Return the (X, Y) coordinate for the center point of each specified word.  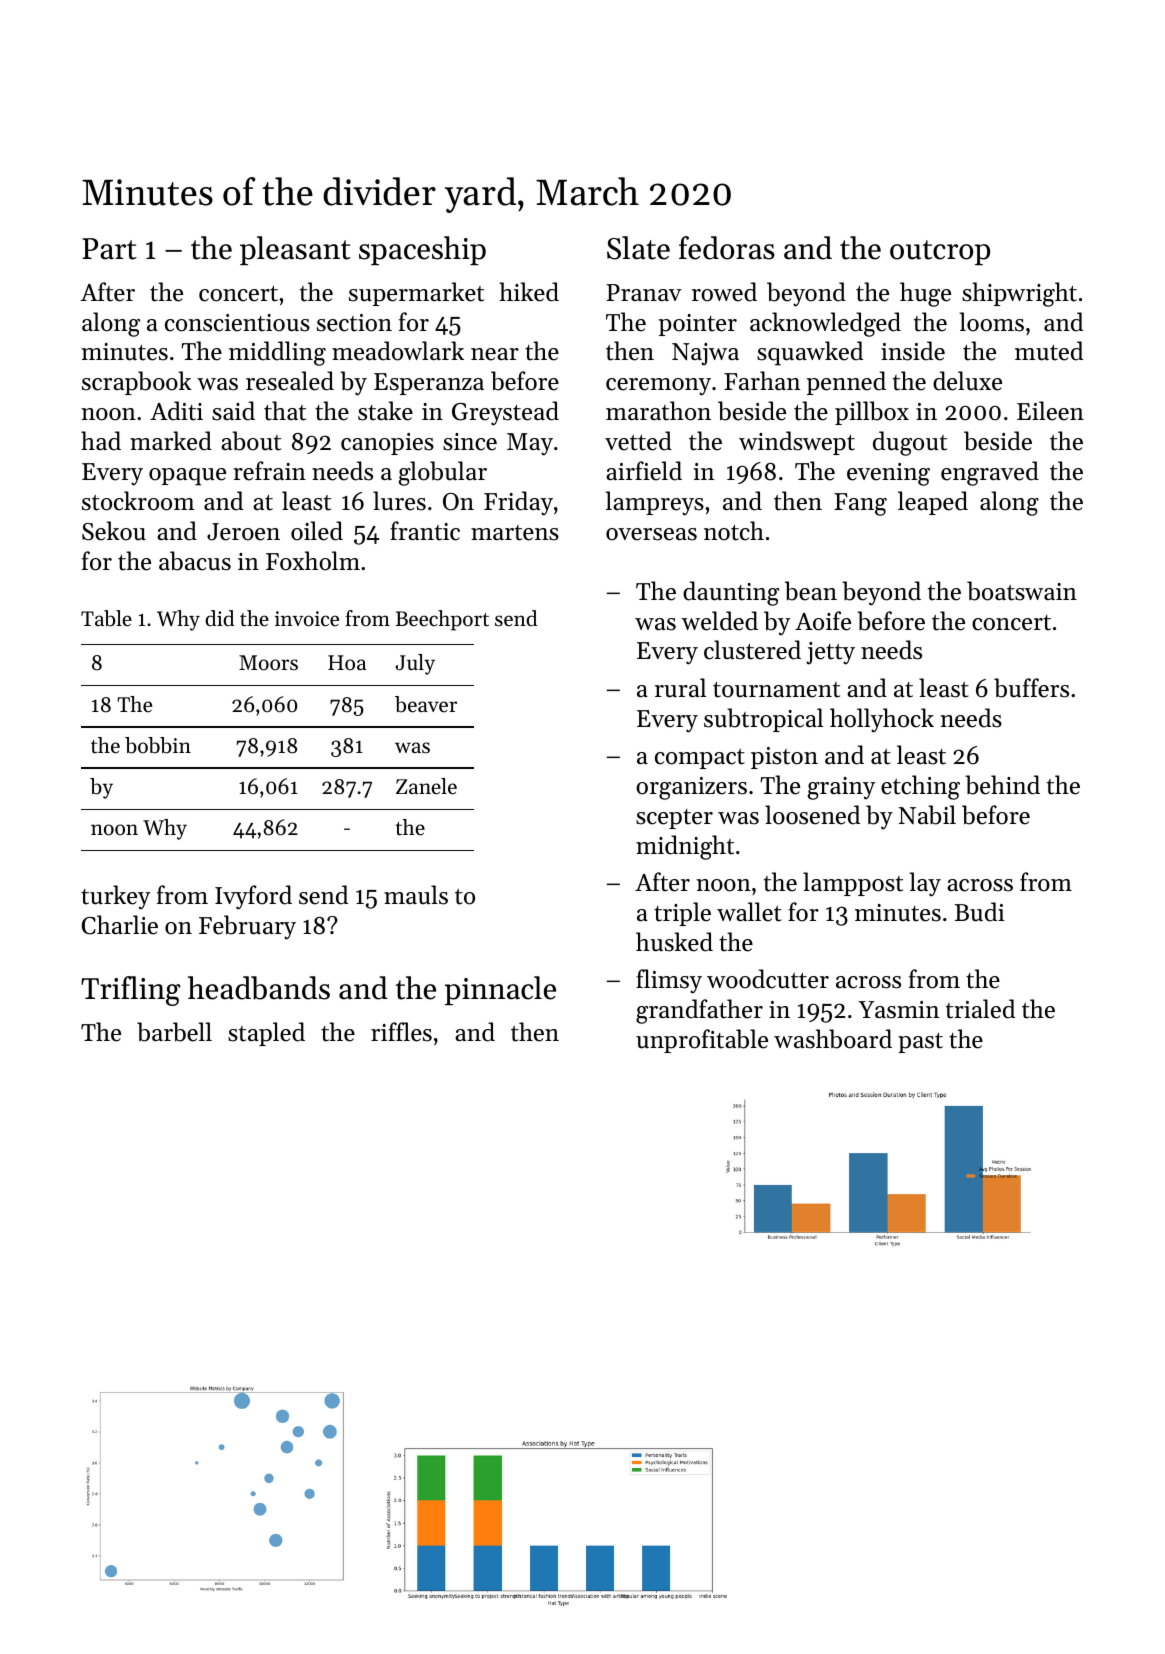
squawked (810, 353)
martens (515, 533)
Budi (980, 912)
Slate (638, 248)
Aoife (823, 621)
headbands (259, 988)
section (354, 323)
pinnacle (500, 990)
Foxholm (313, 561)
